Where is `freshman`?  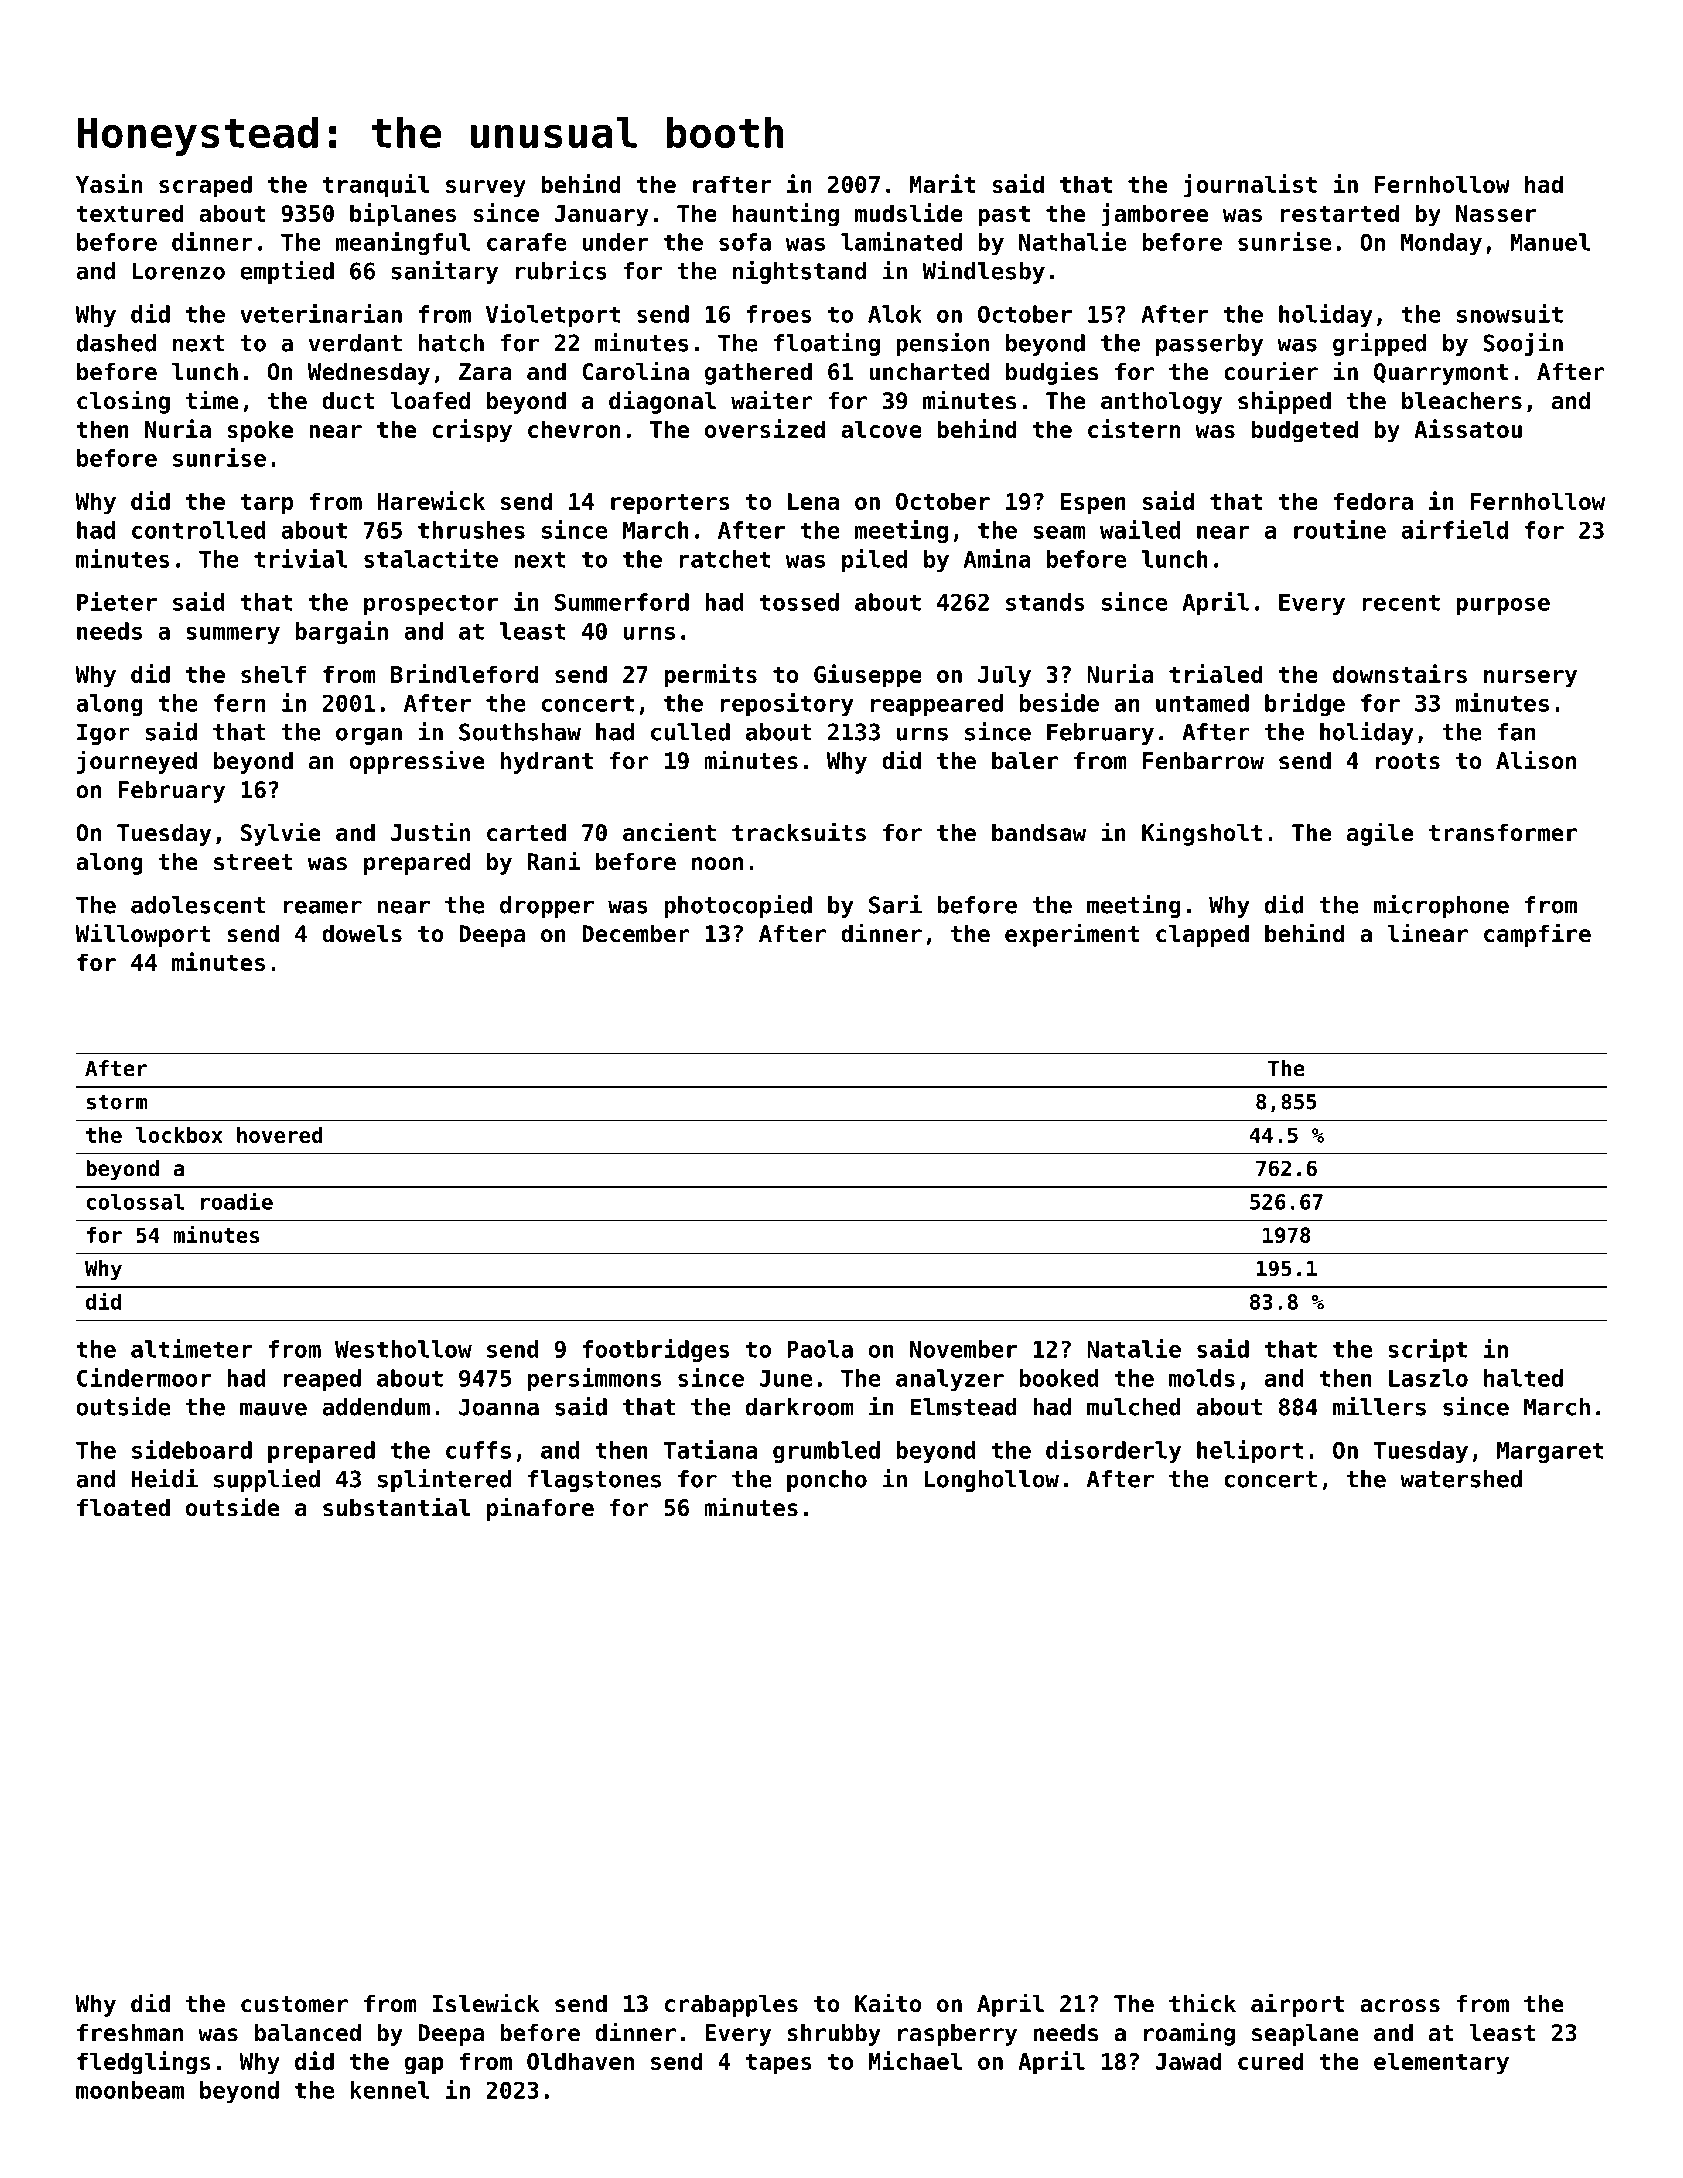 freshman is located at coordinates (130, 2033).
